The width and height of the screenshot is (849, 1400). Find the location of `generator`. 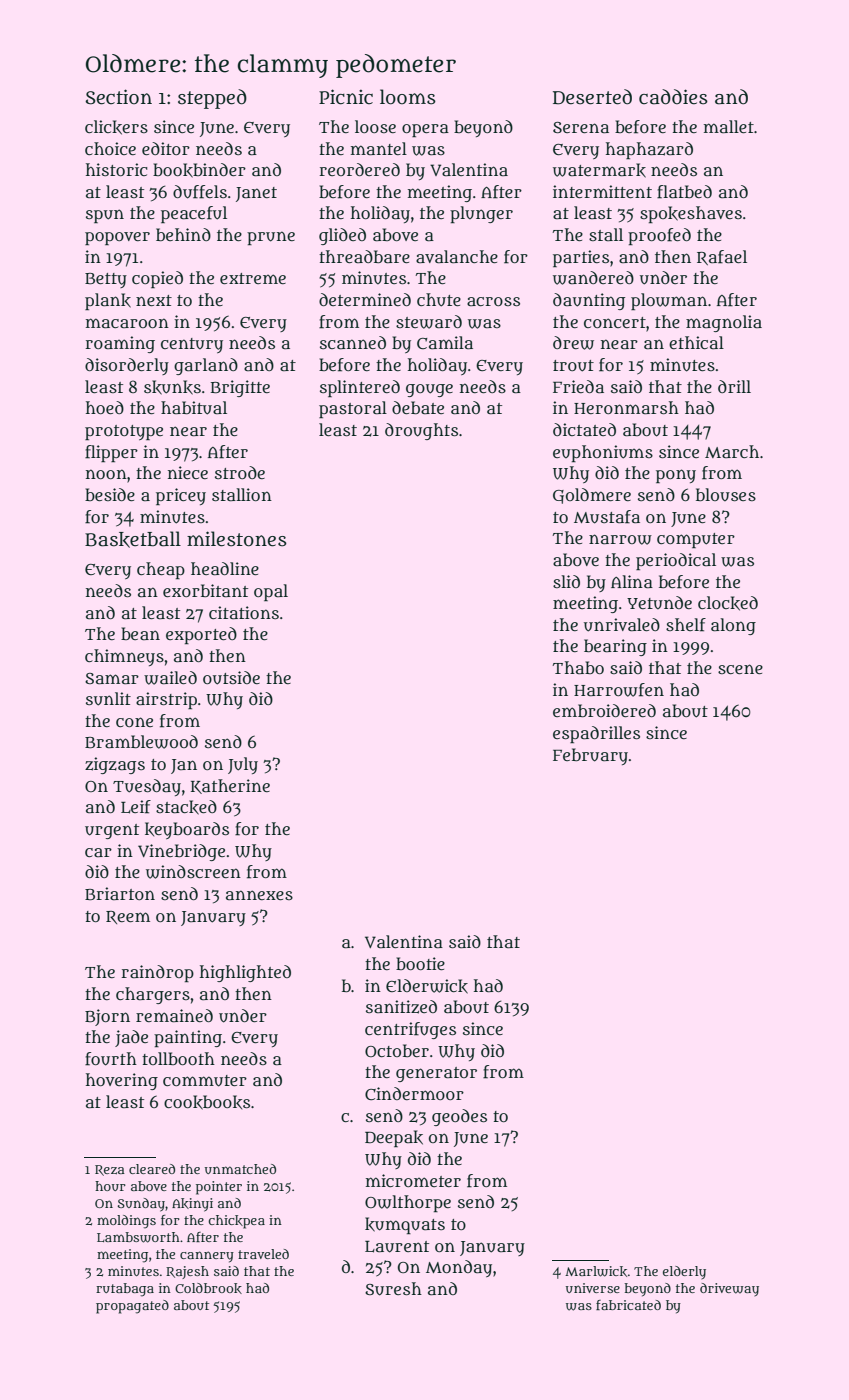

generator is located at coordinates (436, 1074).
